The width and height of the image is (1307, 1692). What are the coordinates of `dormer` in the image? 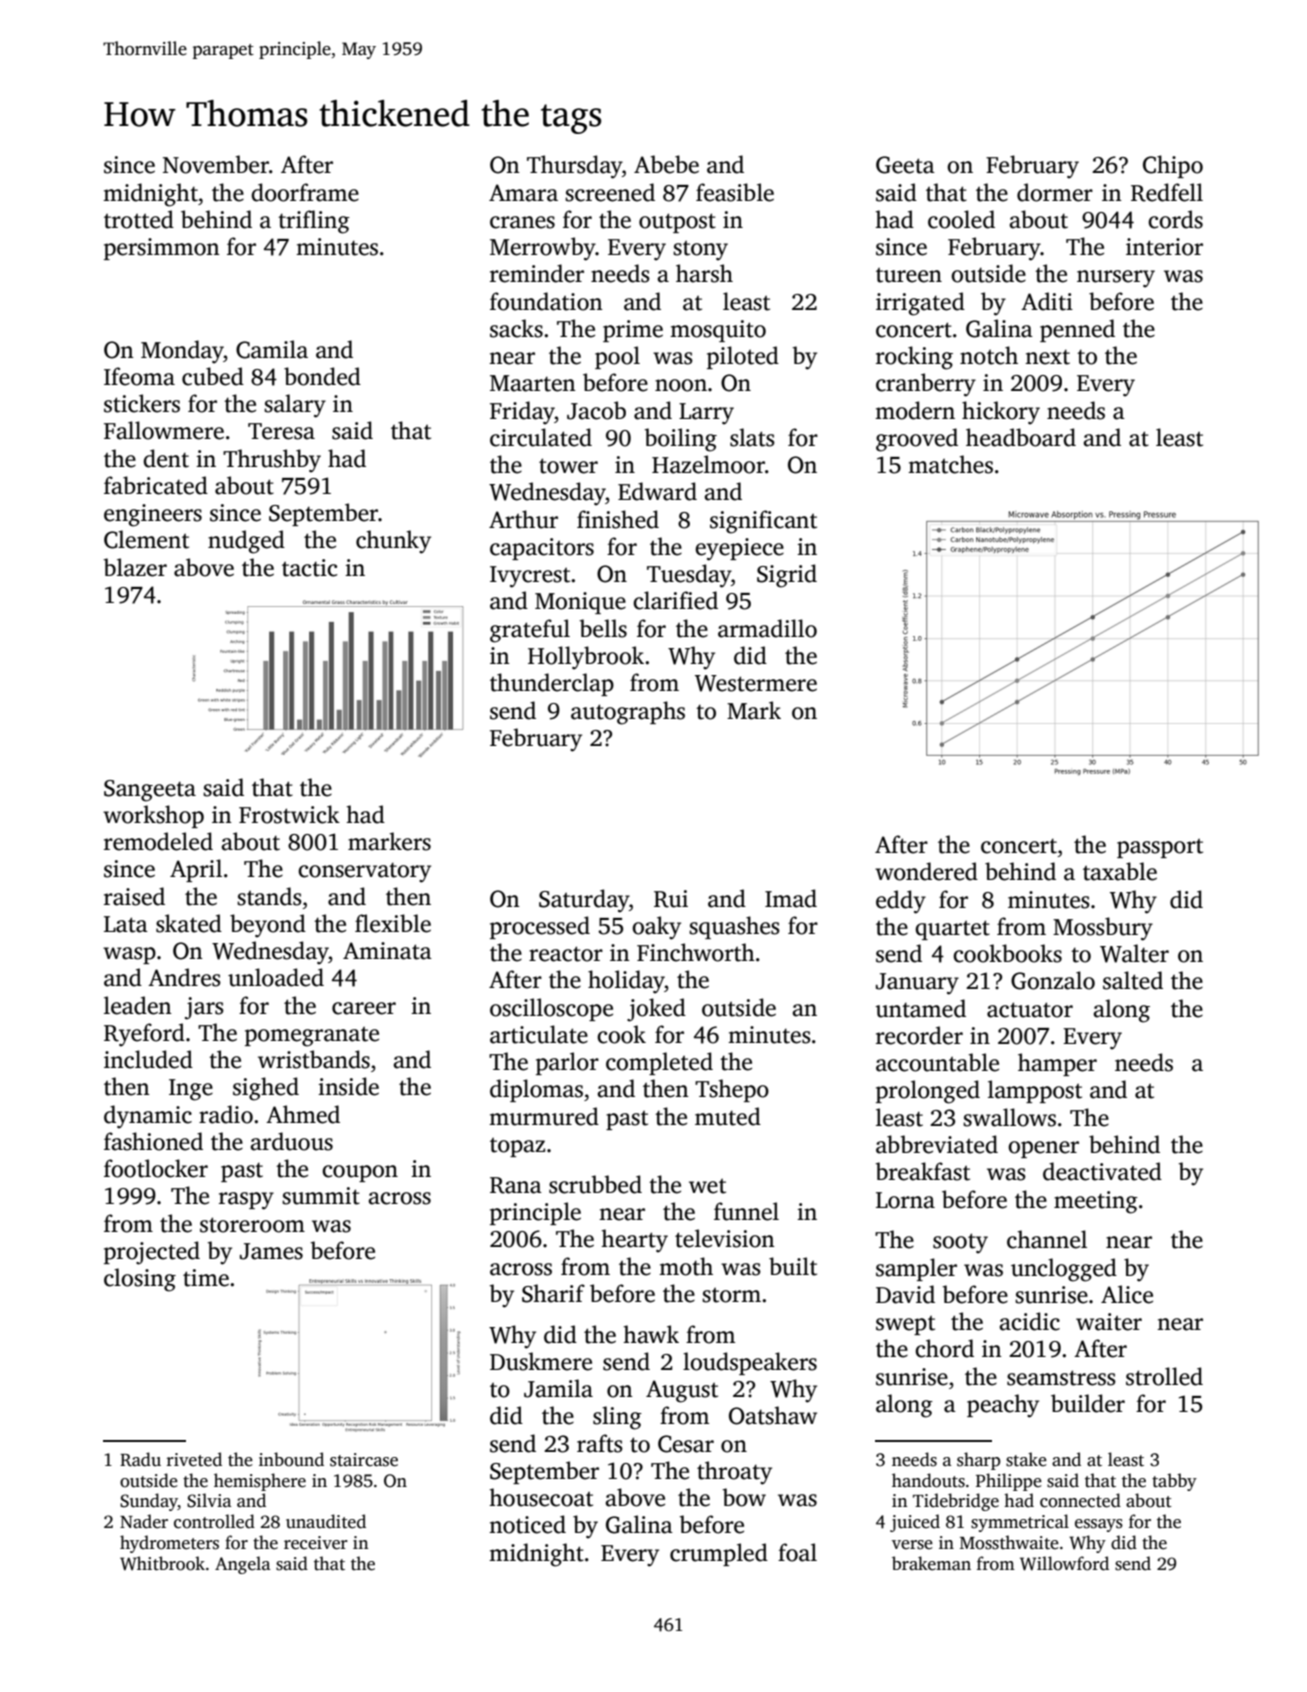 It's located at (1055, 192).
